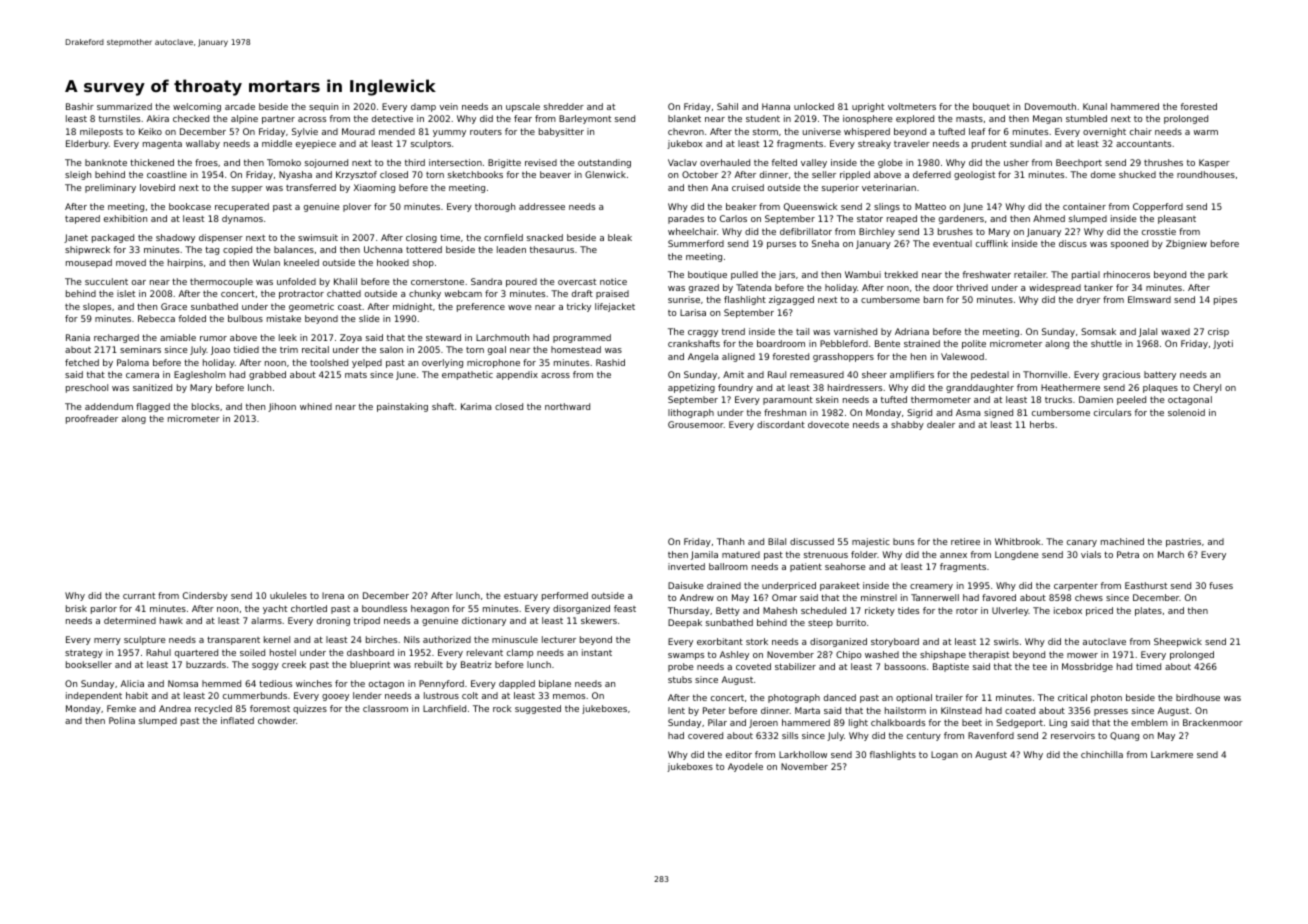  Describe the element at coordinates (282, 407) in the screenshot. I see `Jihoon` at that location.
